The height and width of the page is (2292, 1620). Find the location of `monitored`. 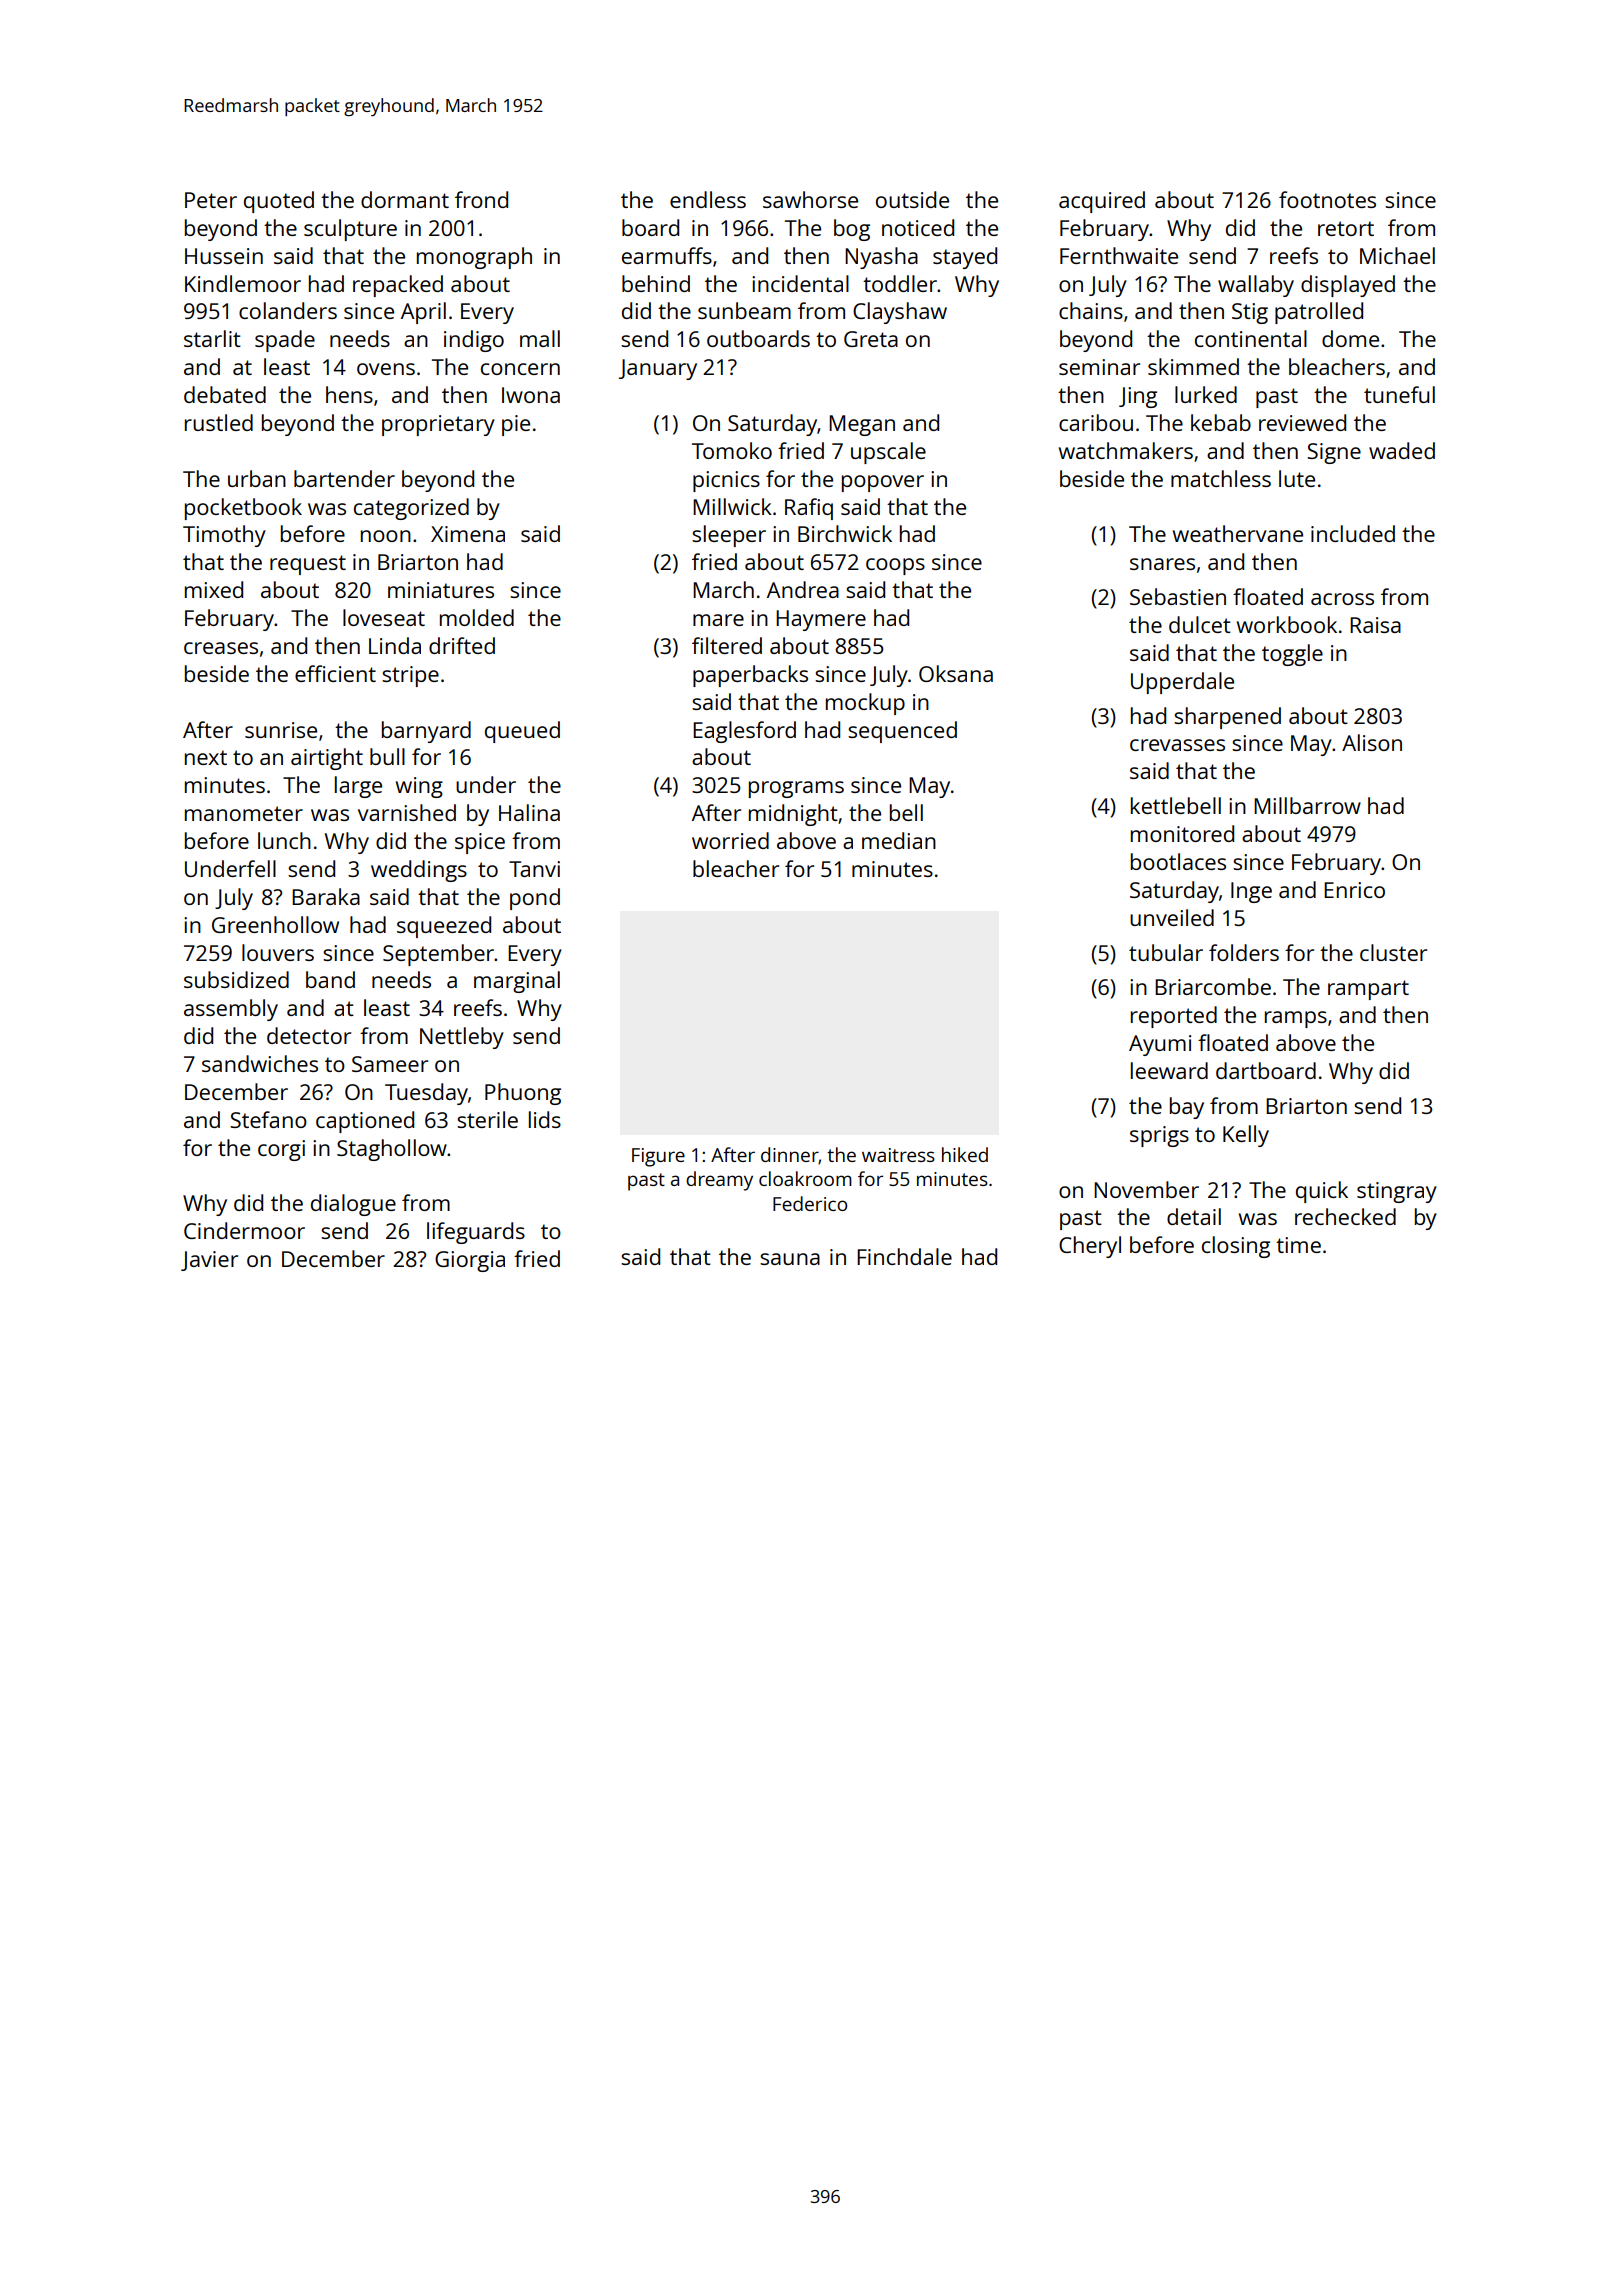

monitored is located at coordinates (1182, 833).
